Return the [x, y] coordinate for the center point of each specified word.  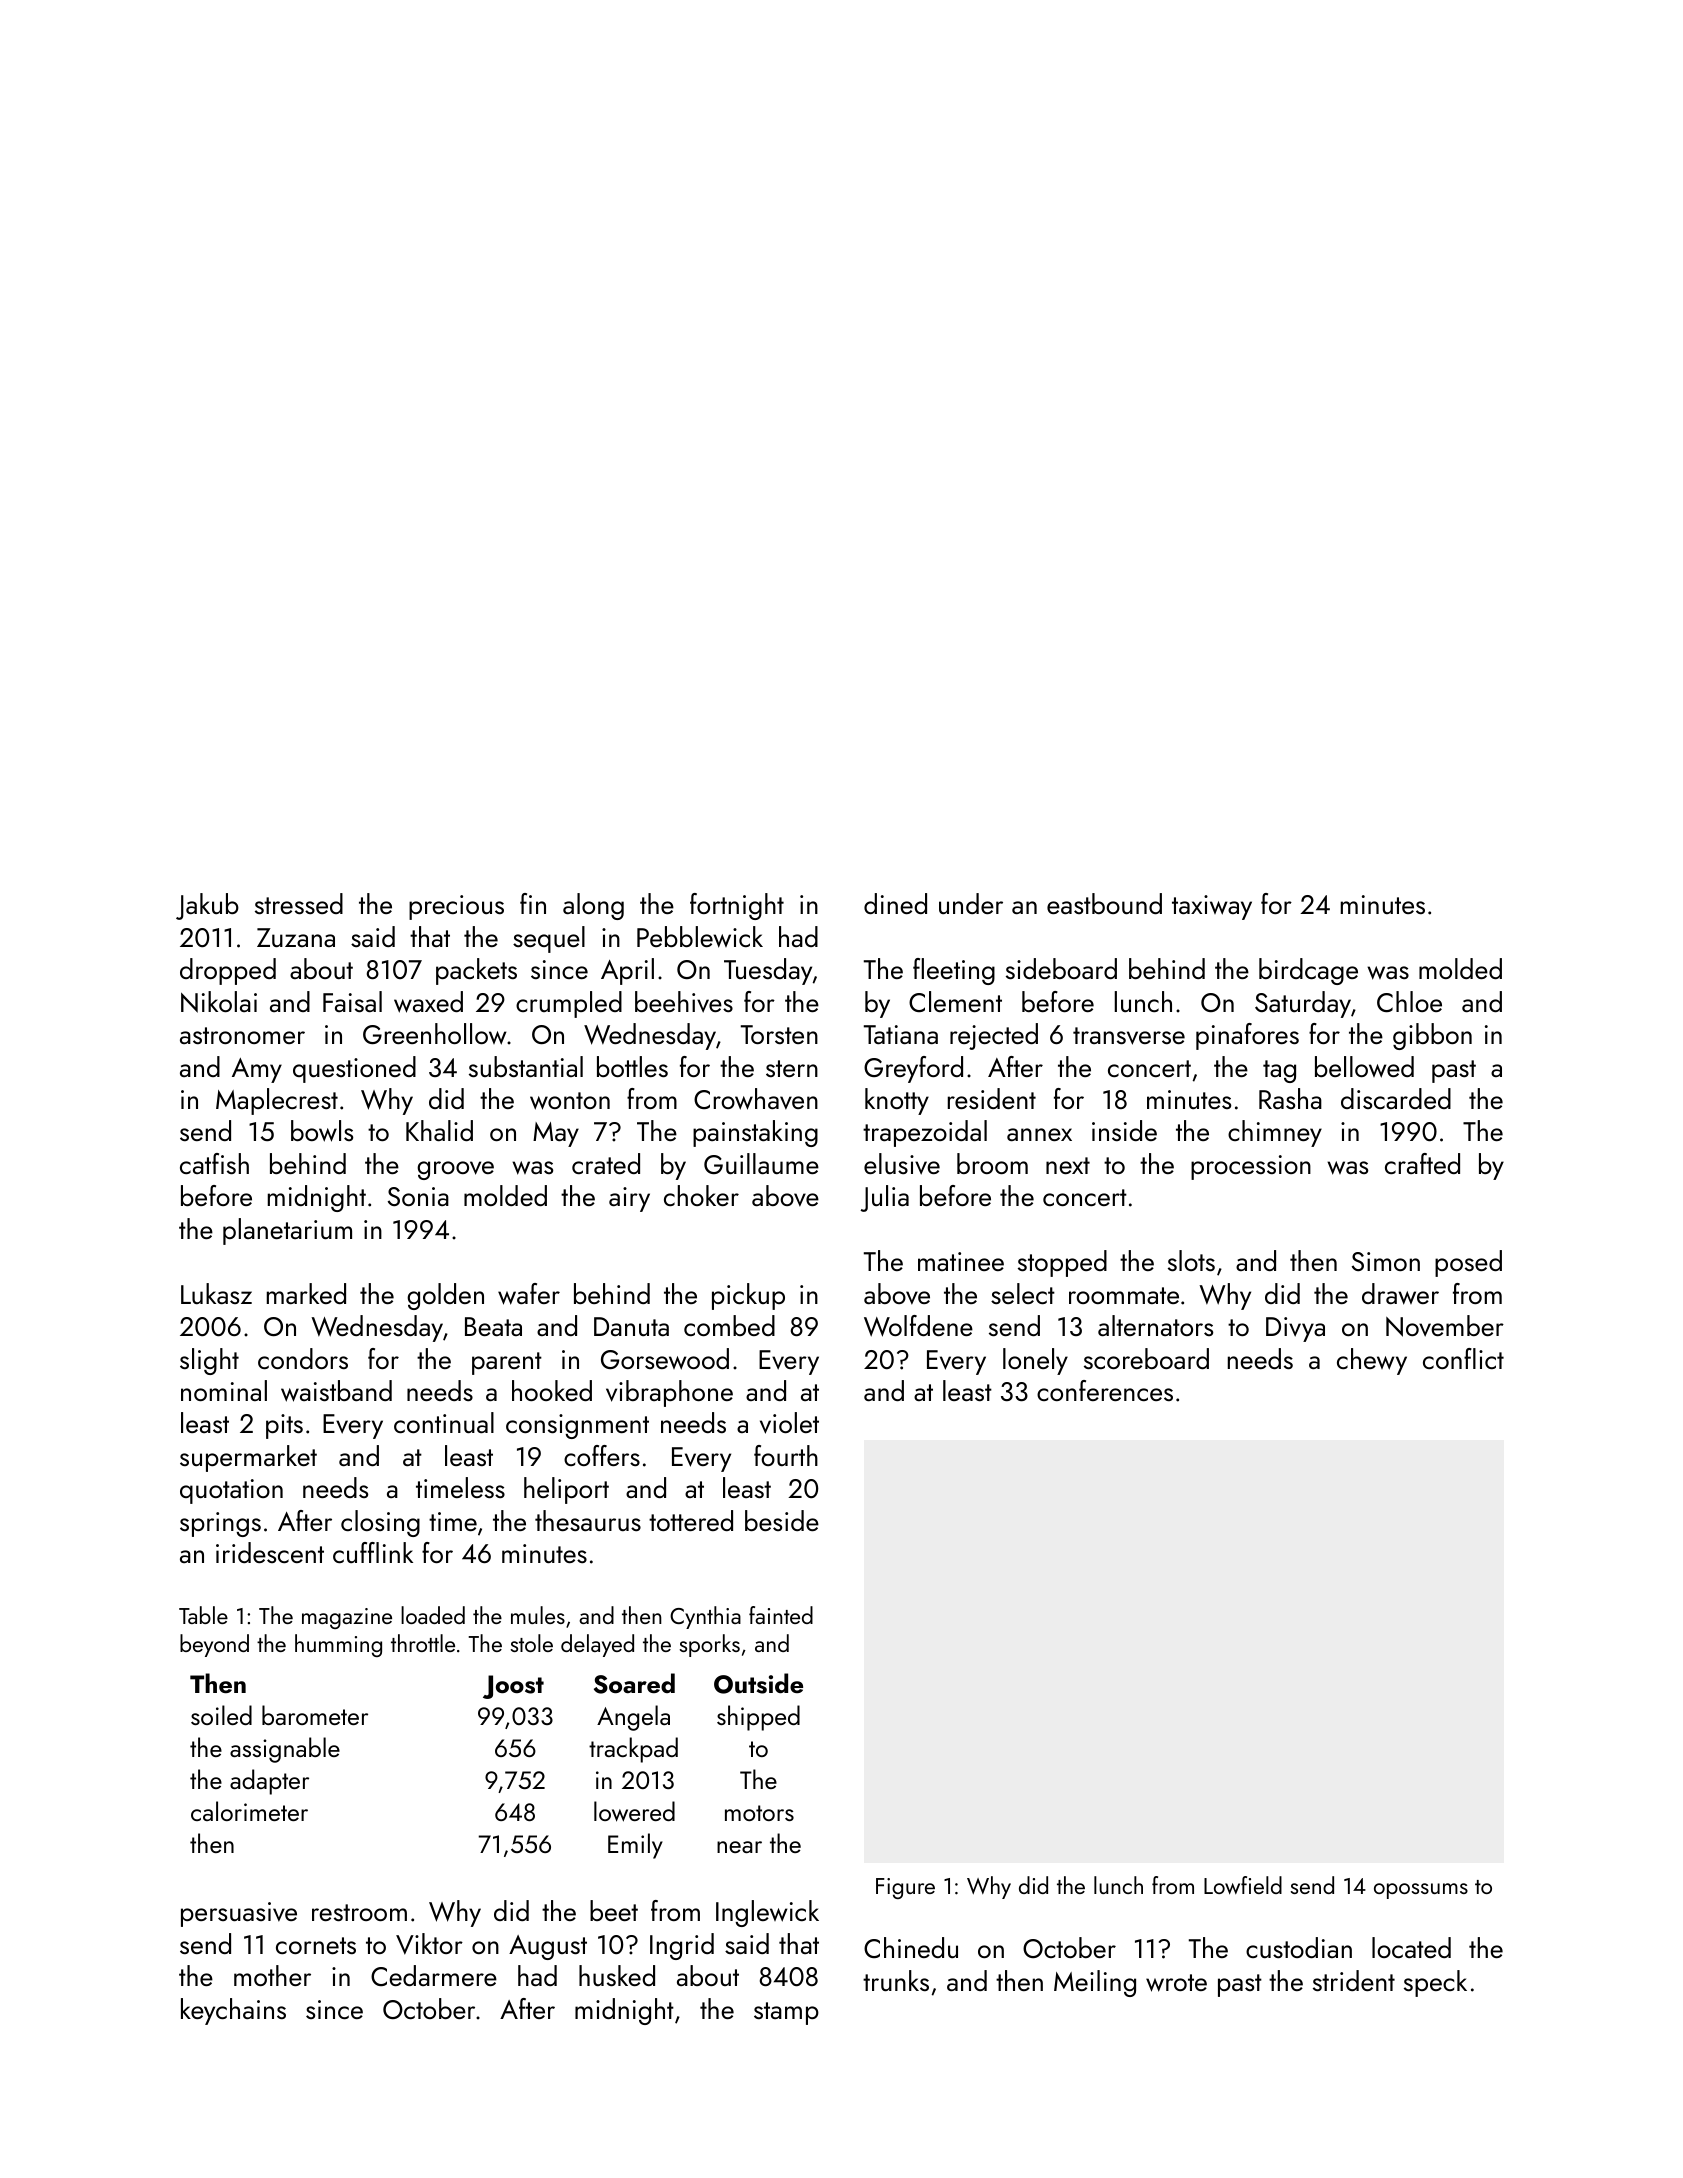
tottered [691, 1520]
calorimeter [249, 1811]
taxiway [1212, 907]
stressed [299, 903]
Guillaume [761, 1163]
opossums [1421, 1891]
